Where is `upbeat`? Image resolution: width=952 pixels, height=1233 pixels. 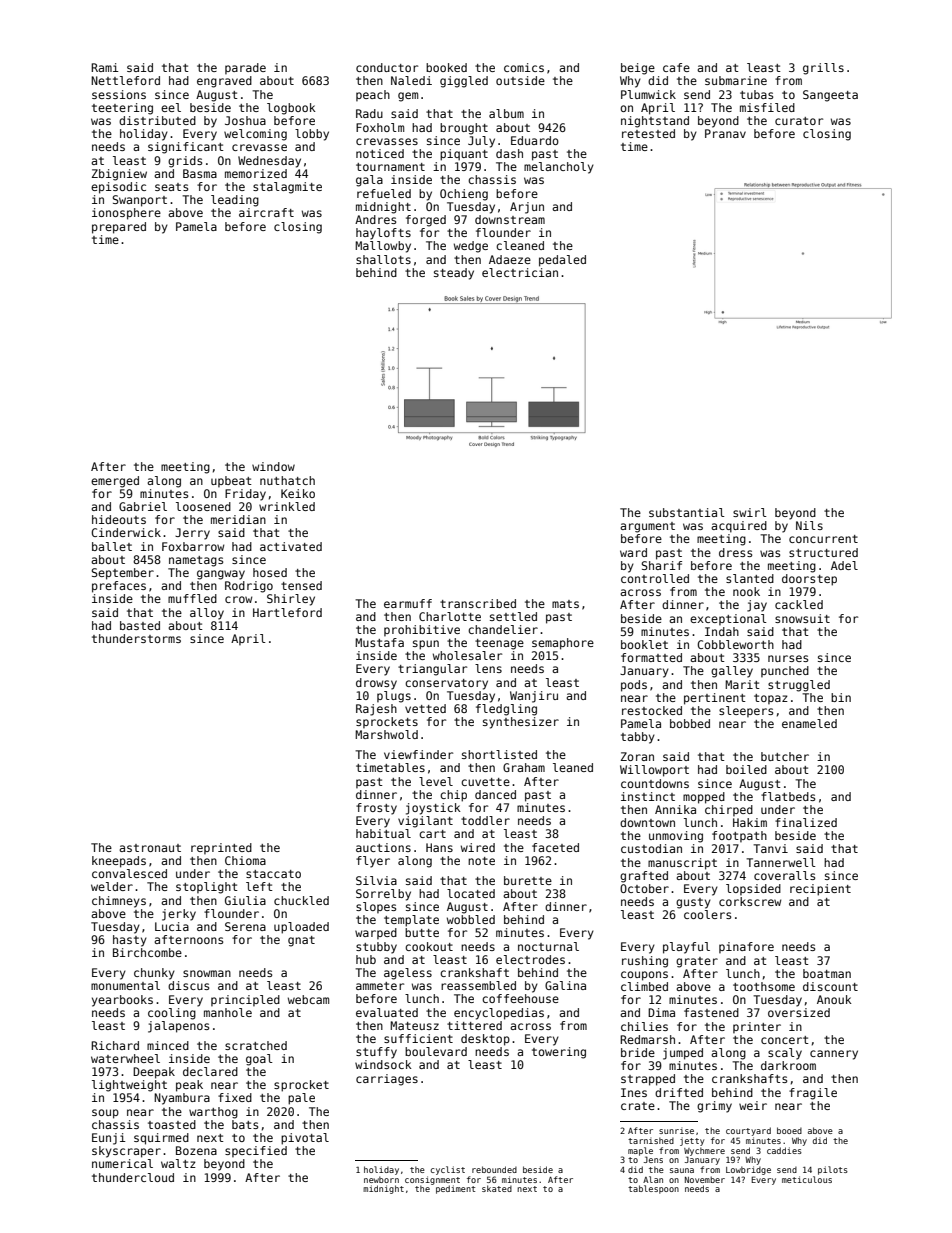
upbeat is located at coordinates (231, 481).
